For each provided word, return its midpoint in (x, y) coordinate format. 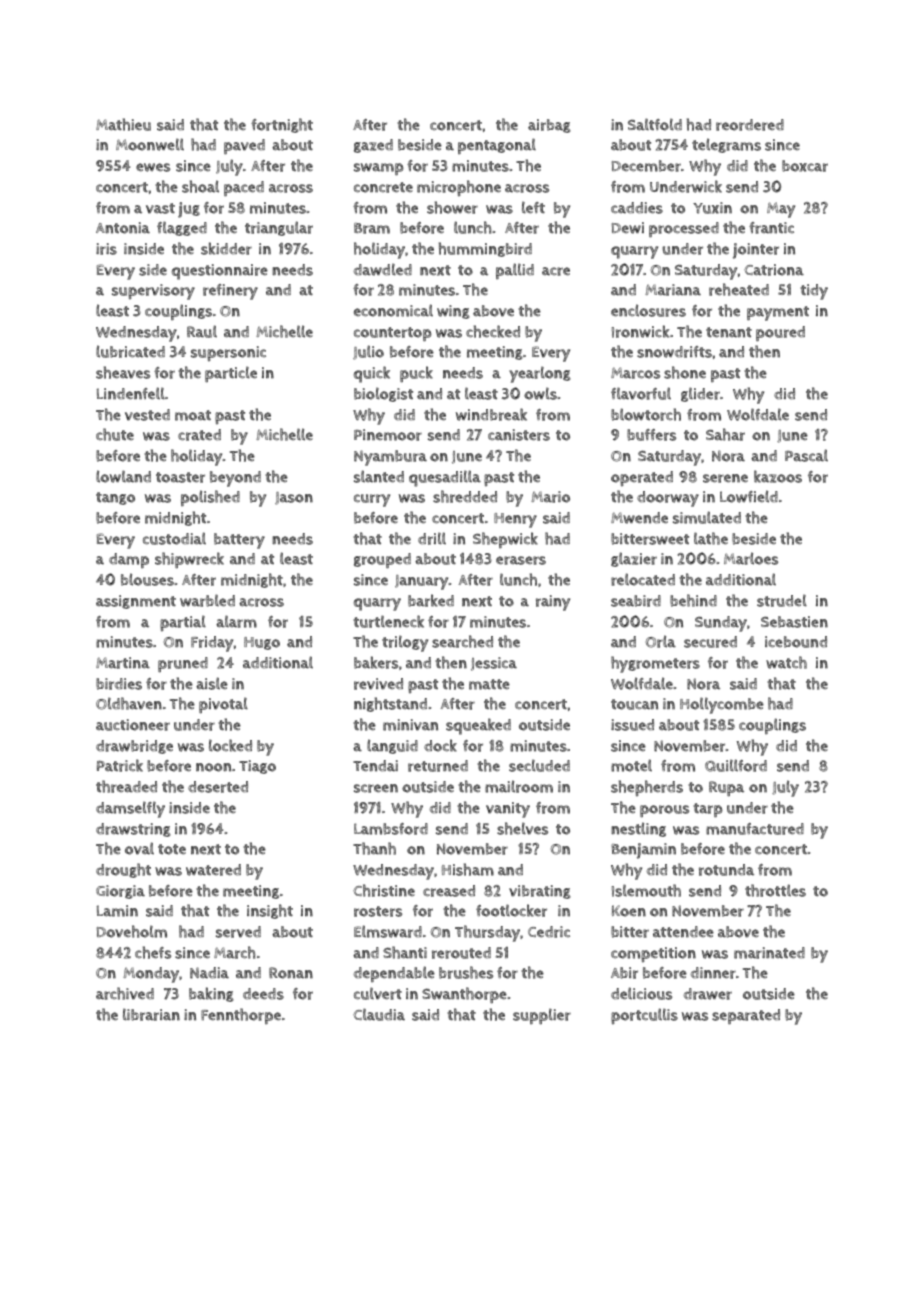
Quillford (736, 765)
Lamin (117, 911)
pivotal (223, 705)
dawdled (382, 269)
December (646, 166)
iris (106, 249)
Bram (372, 228)
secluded (539, 765)
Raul (202, 331)
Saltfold (655, 124)
